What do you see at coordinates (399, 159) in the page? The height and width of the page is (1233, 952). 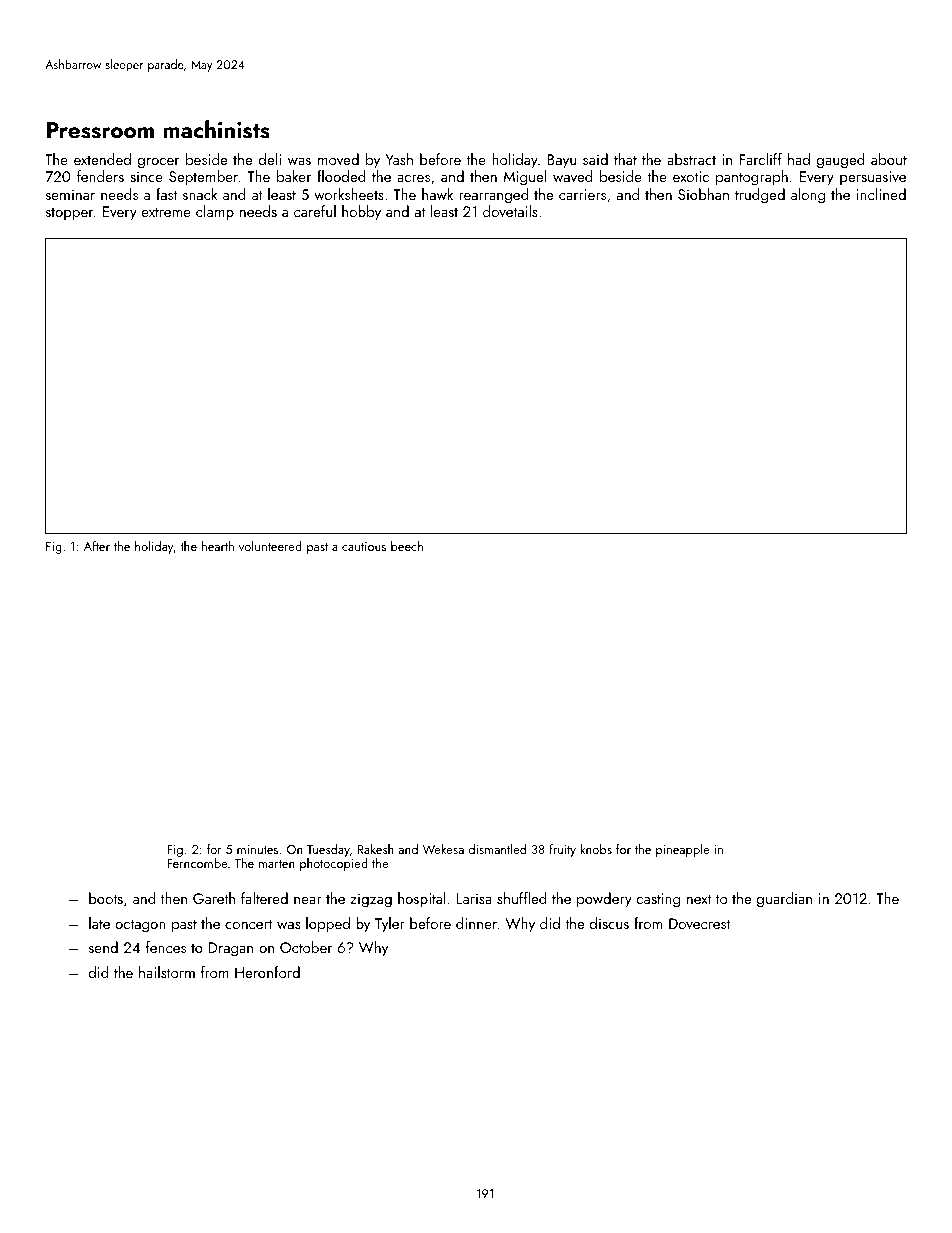 I see `Yash` at bounding box center [399, 159].
